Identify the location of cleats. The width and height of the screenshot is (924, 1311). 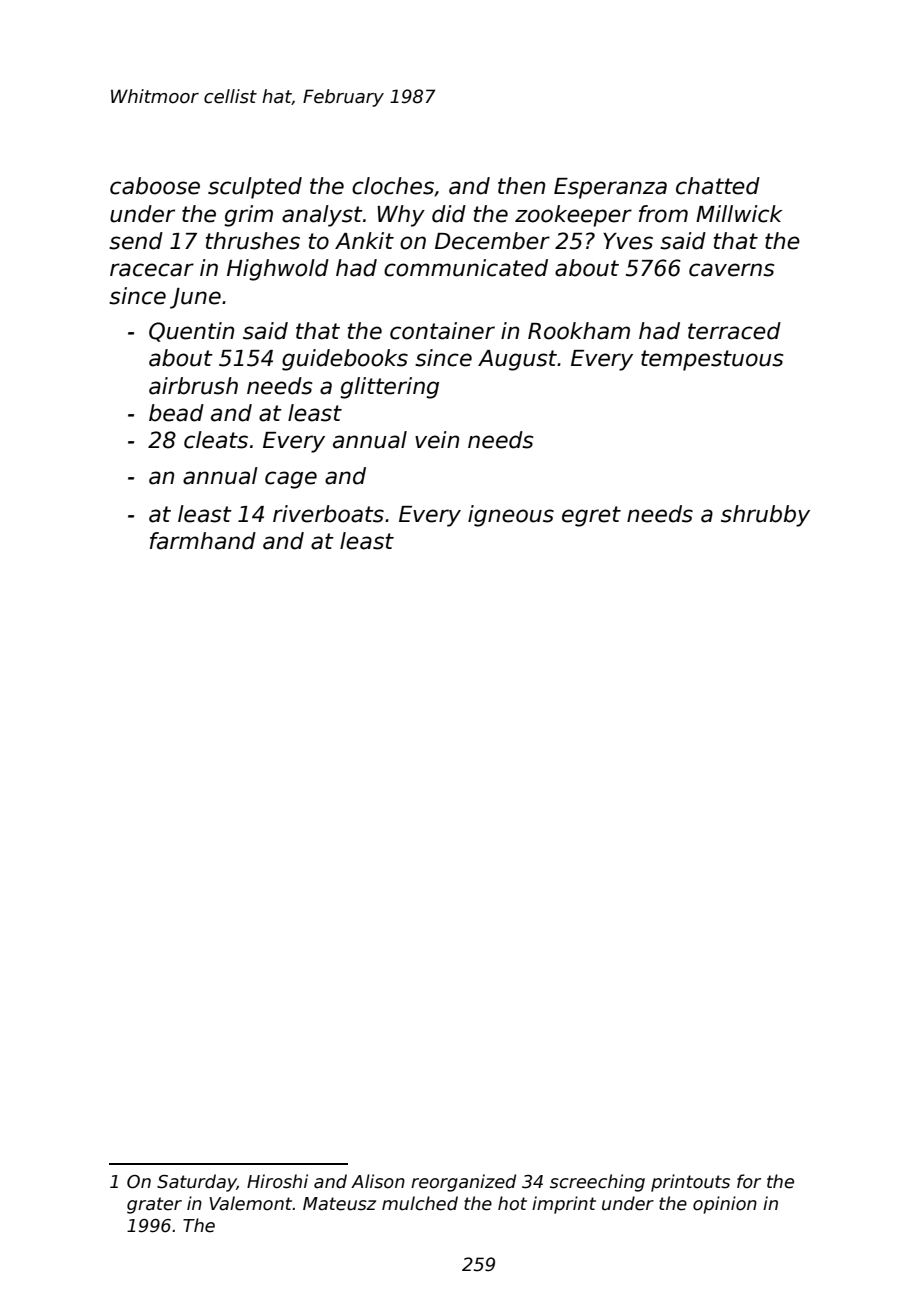
(216, 440).
